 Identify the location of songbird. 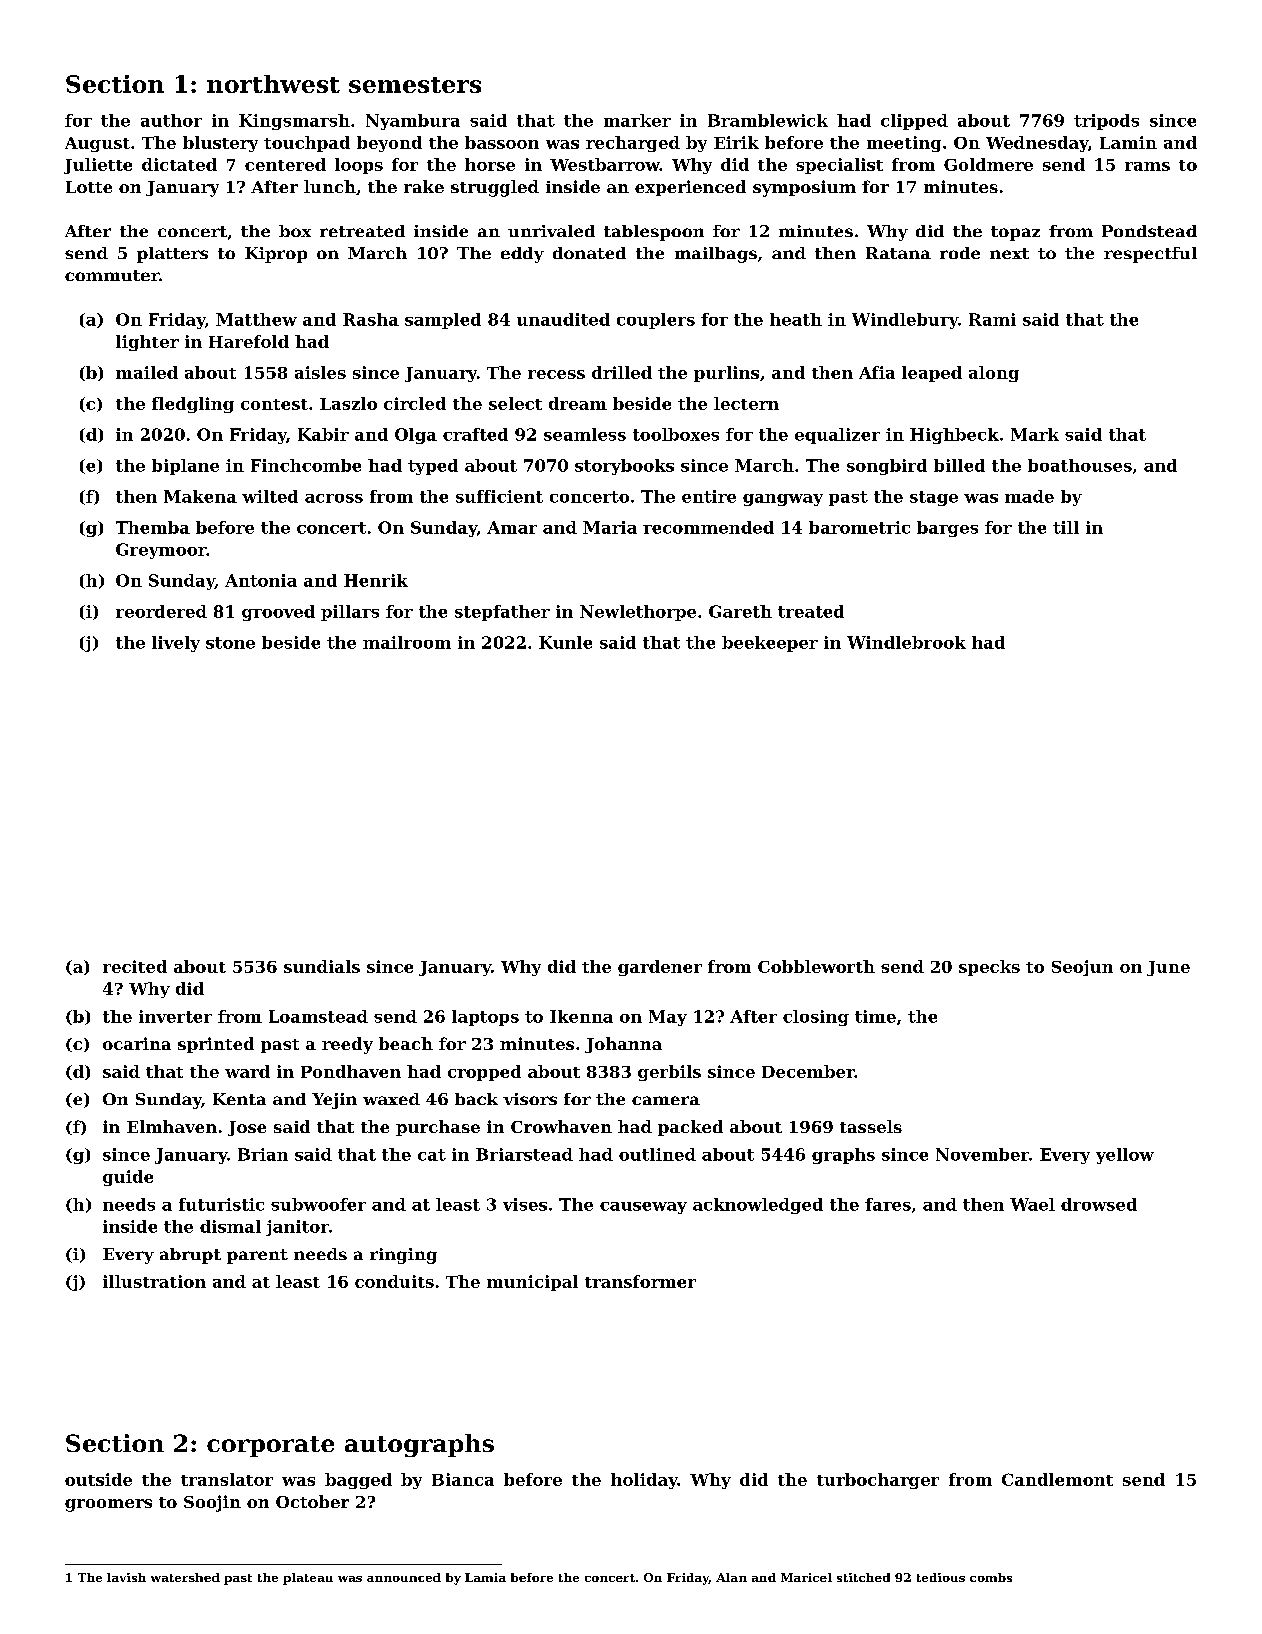
(887, 467).
